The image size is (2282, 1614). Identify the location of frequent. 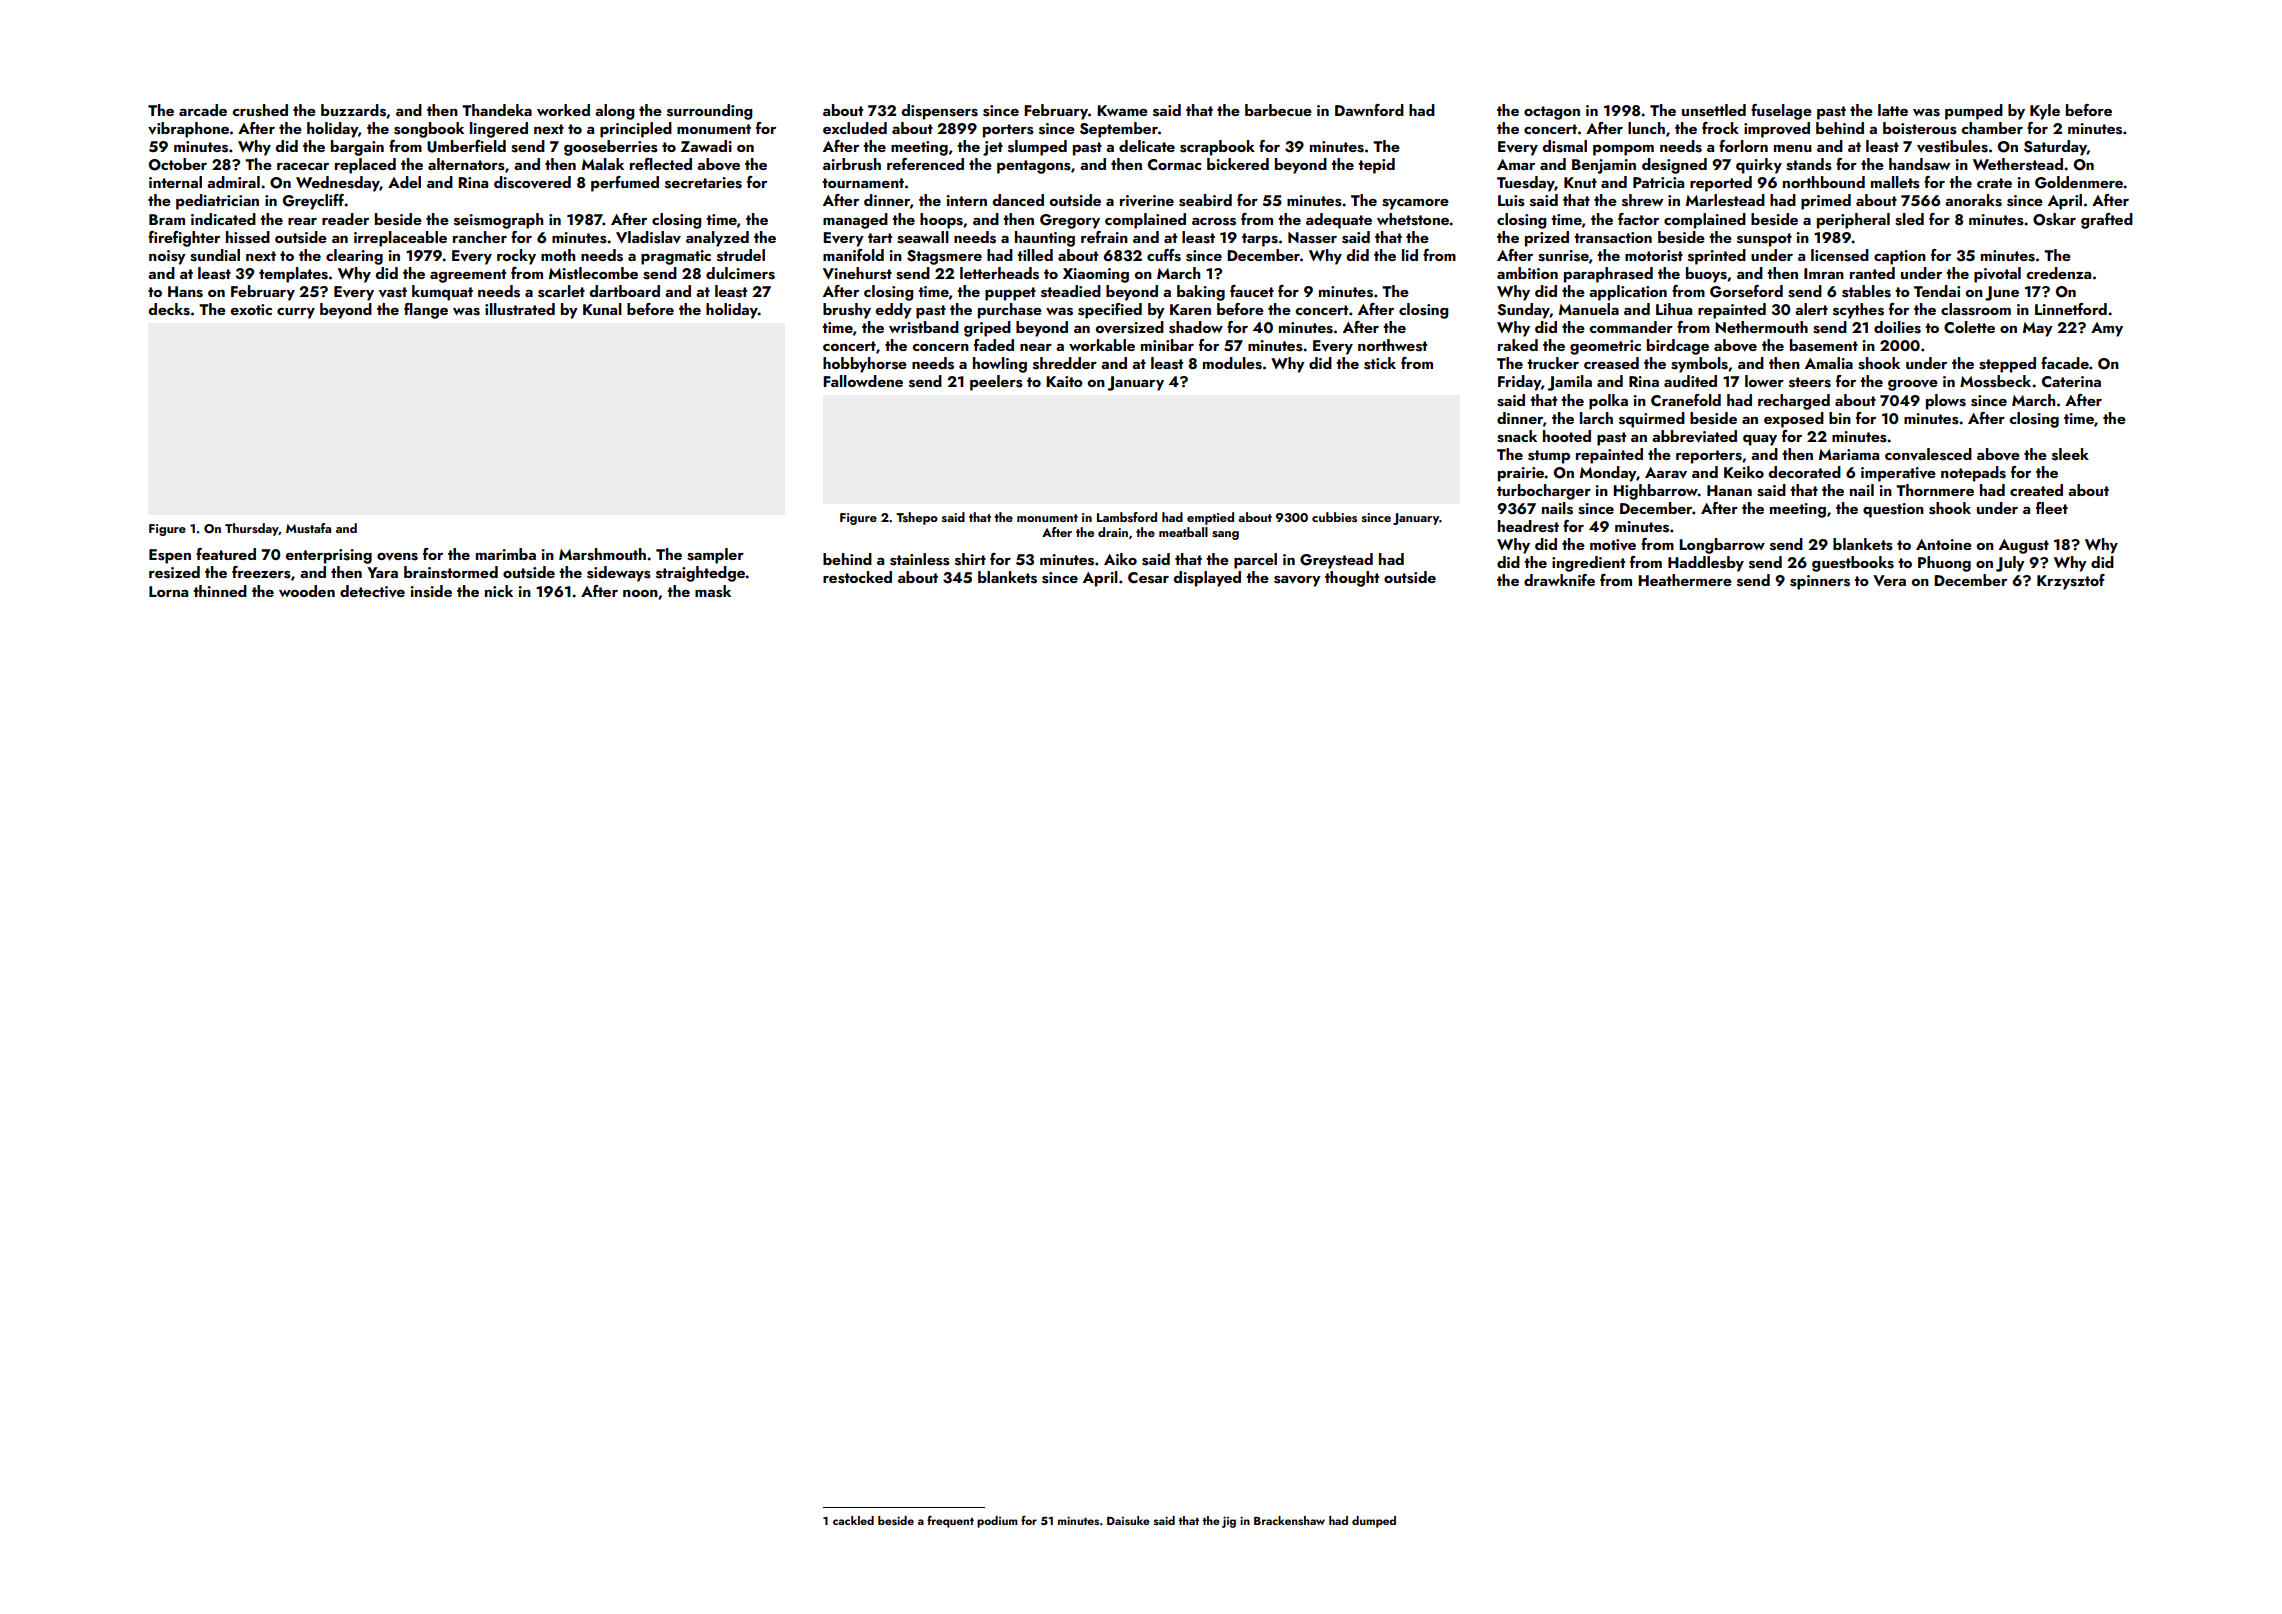
(950, 1521).
